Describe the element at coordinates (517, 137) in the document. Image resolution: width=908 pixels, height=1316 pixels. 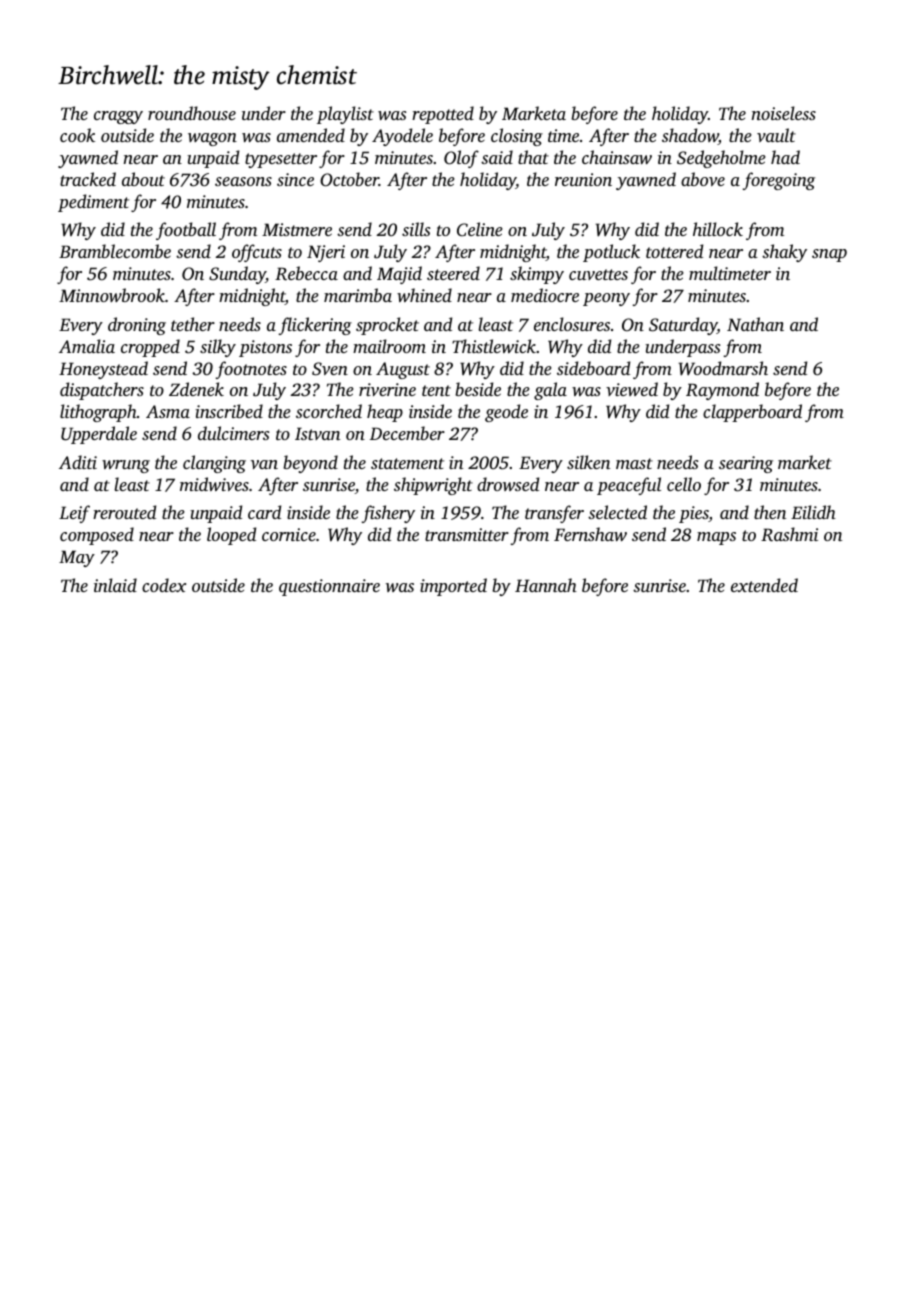
I see `closing` at that location.
